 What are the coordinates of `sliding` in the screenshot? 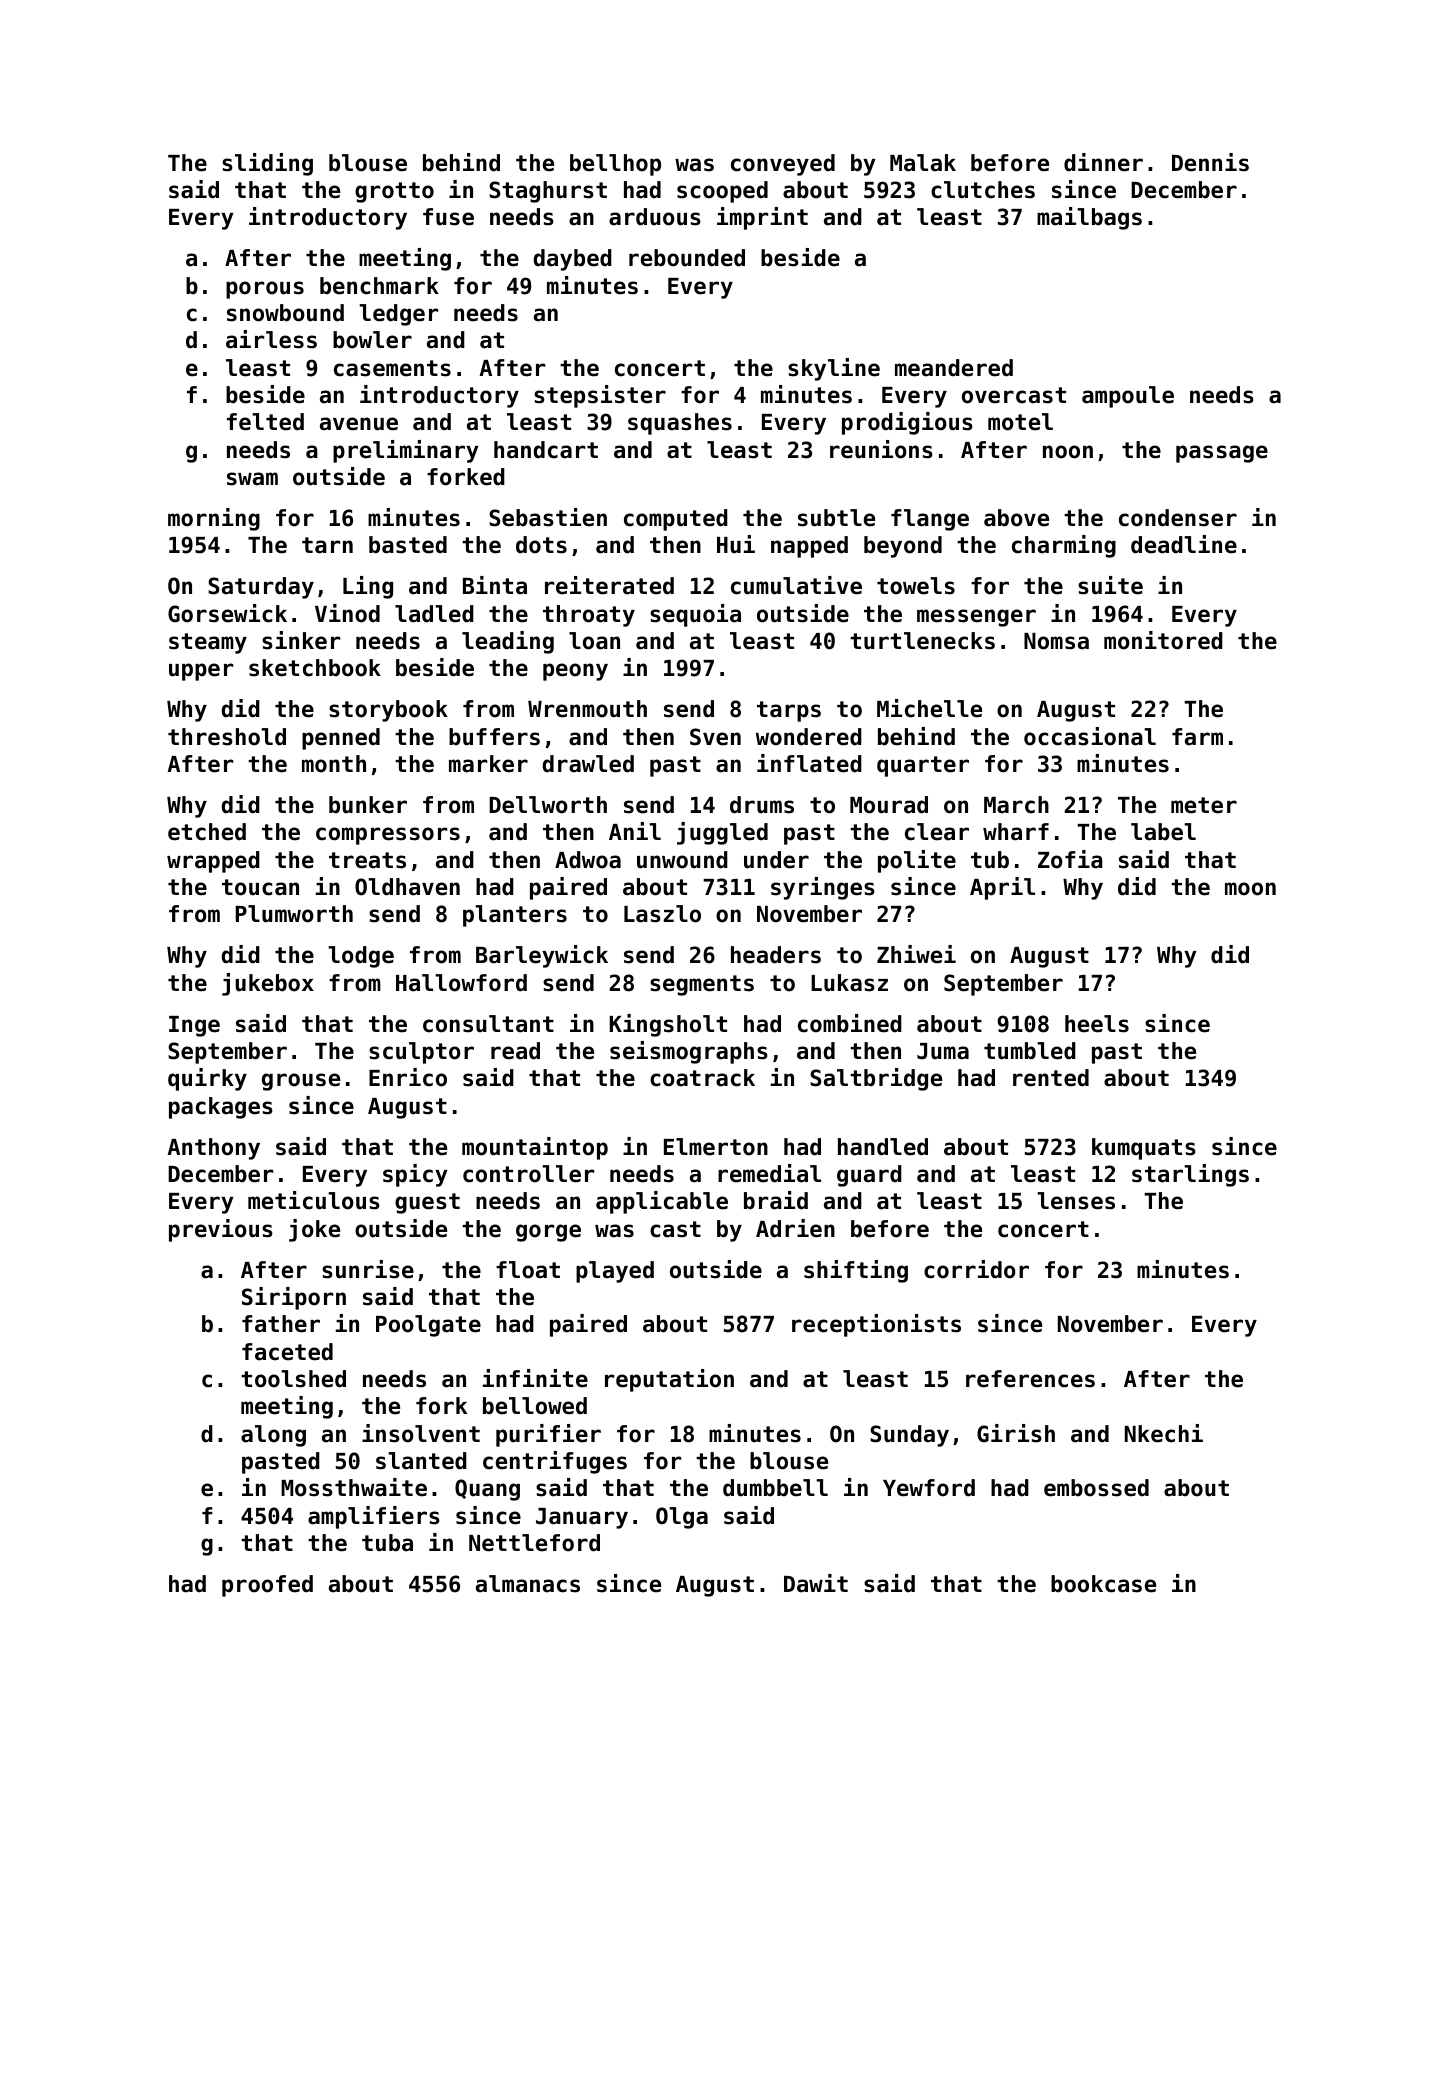 It's located at (267, 164).
